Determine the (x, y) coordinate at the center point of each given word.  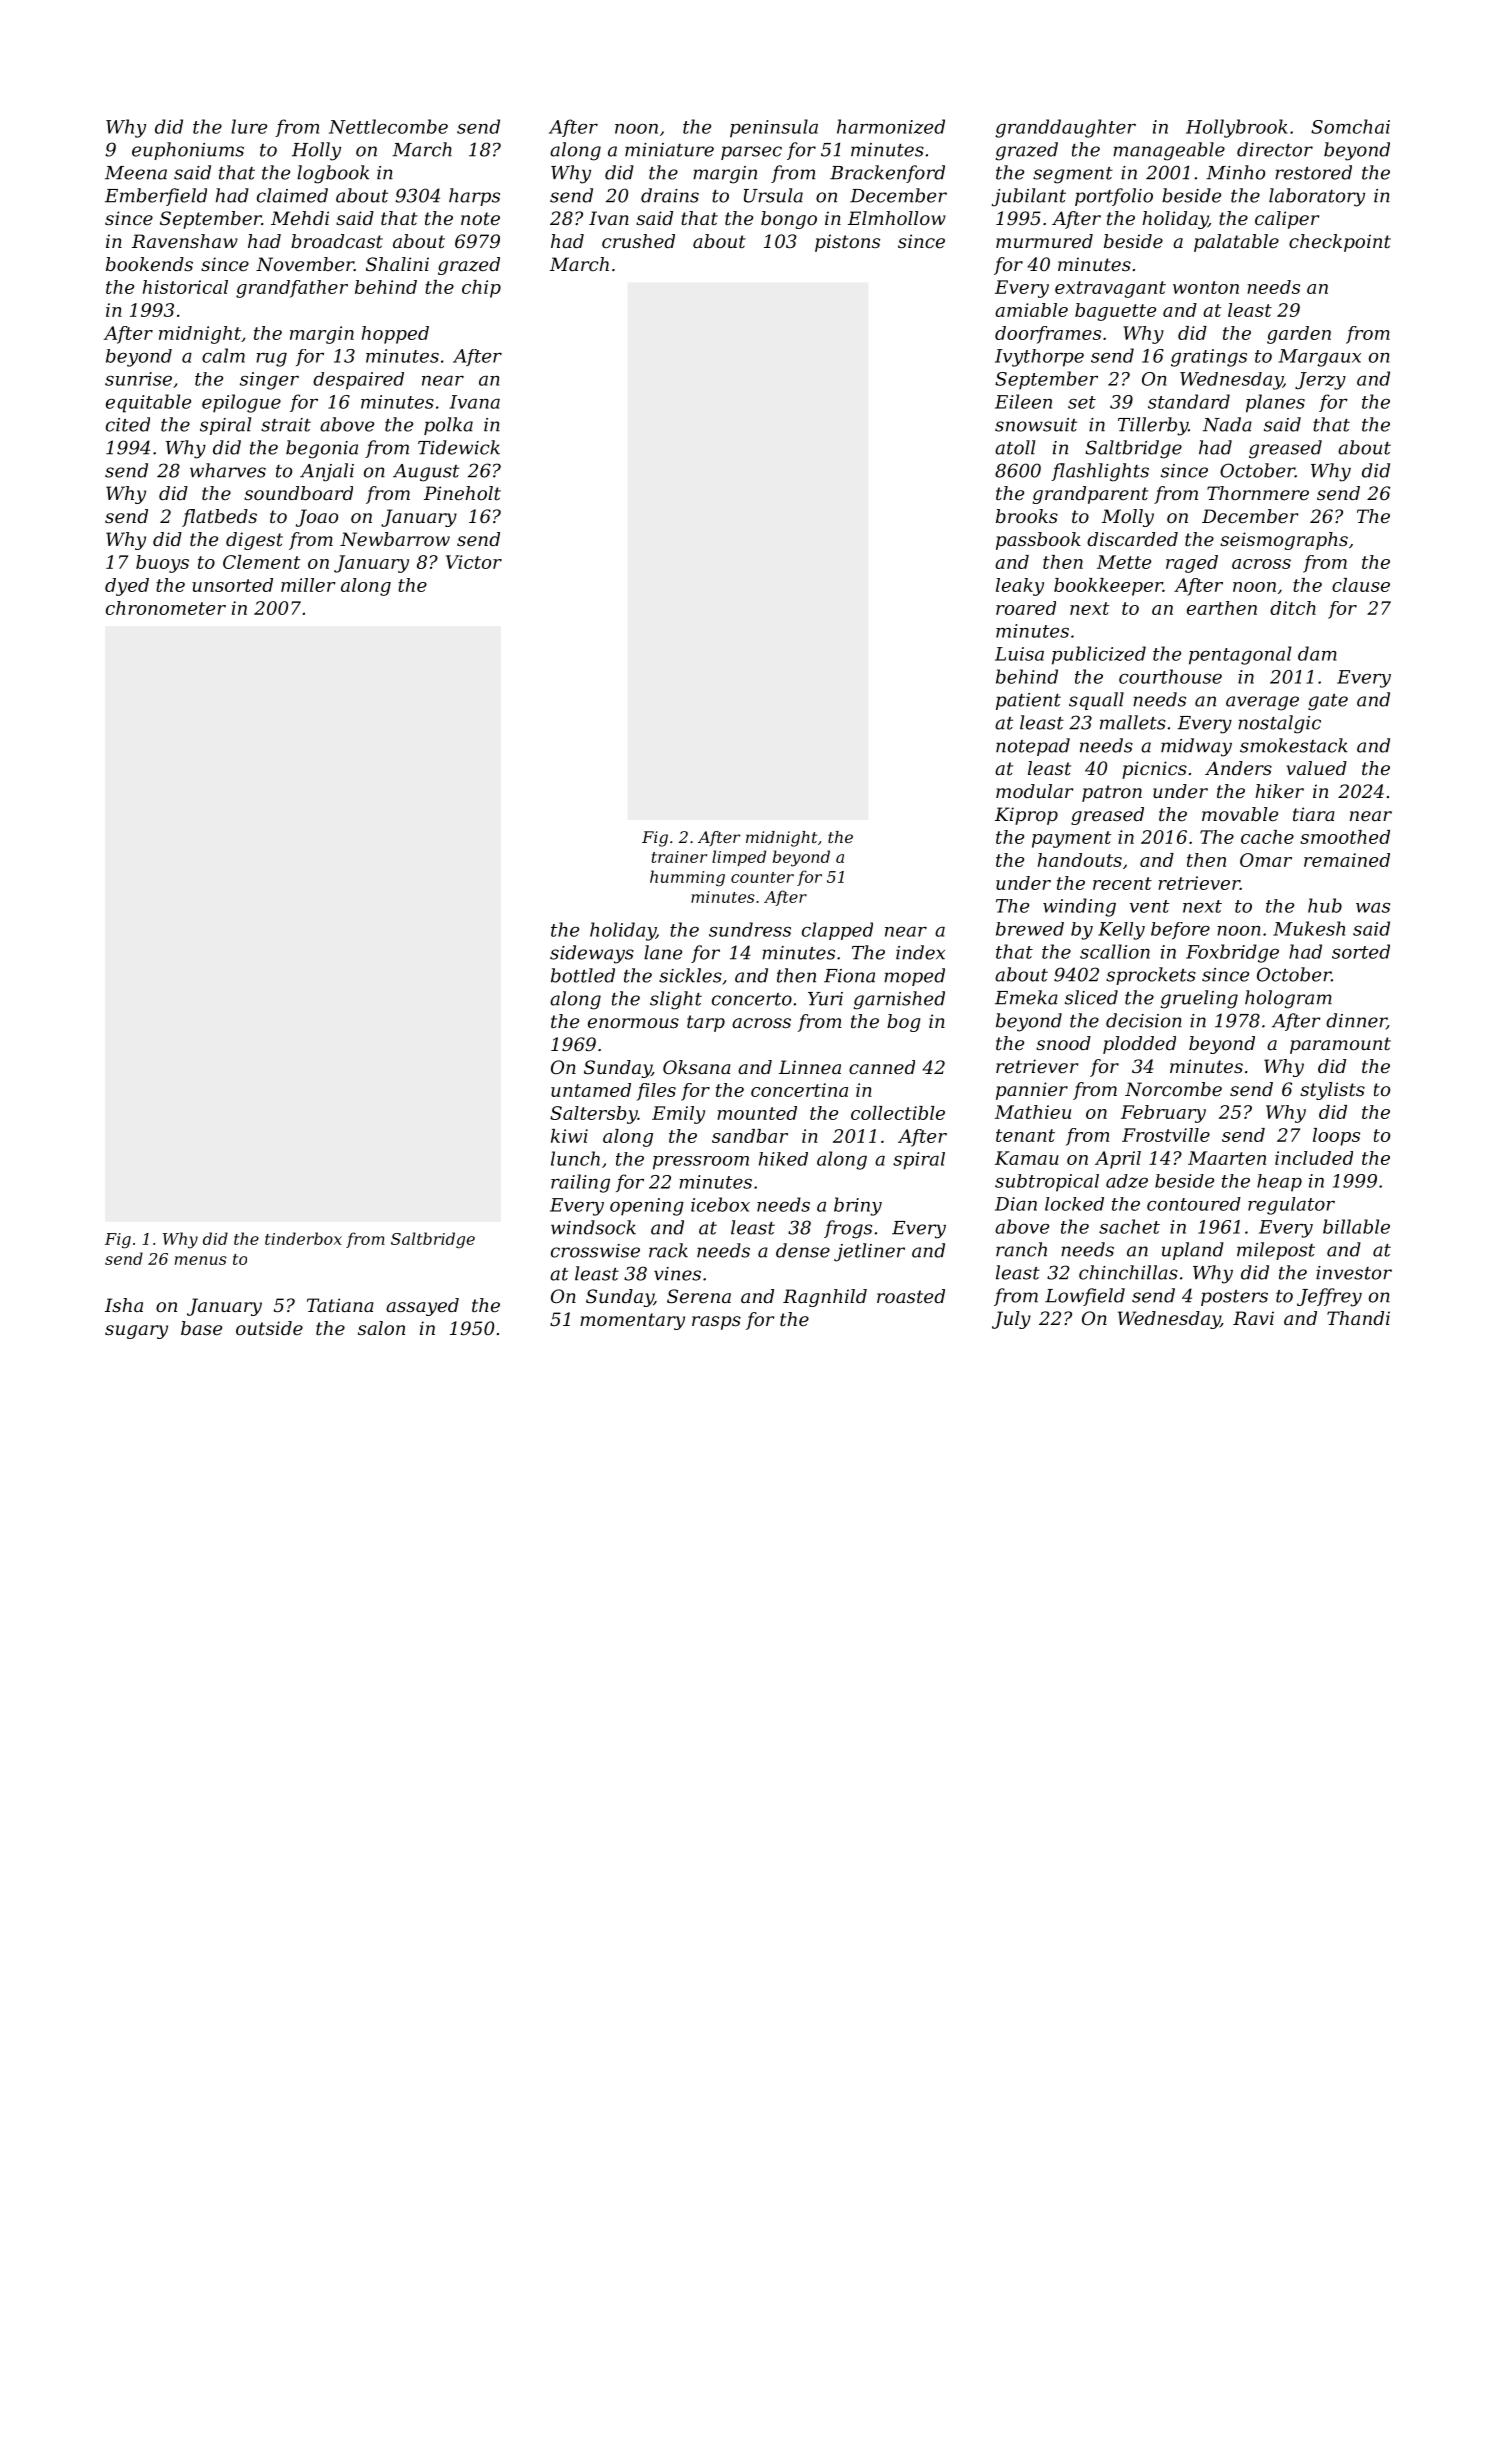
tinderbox (303, 1238)
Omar (1266, 860)
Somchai (1350, 126)
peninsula (774, 128)
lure (249, 126)
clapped (837, 931)
